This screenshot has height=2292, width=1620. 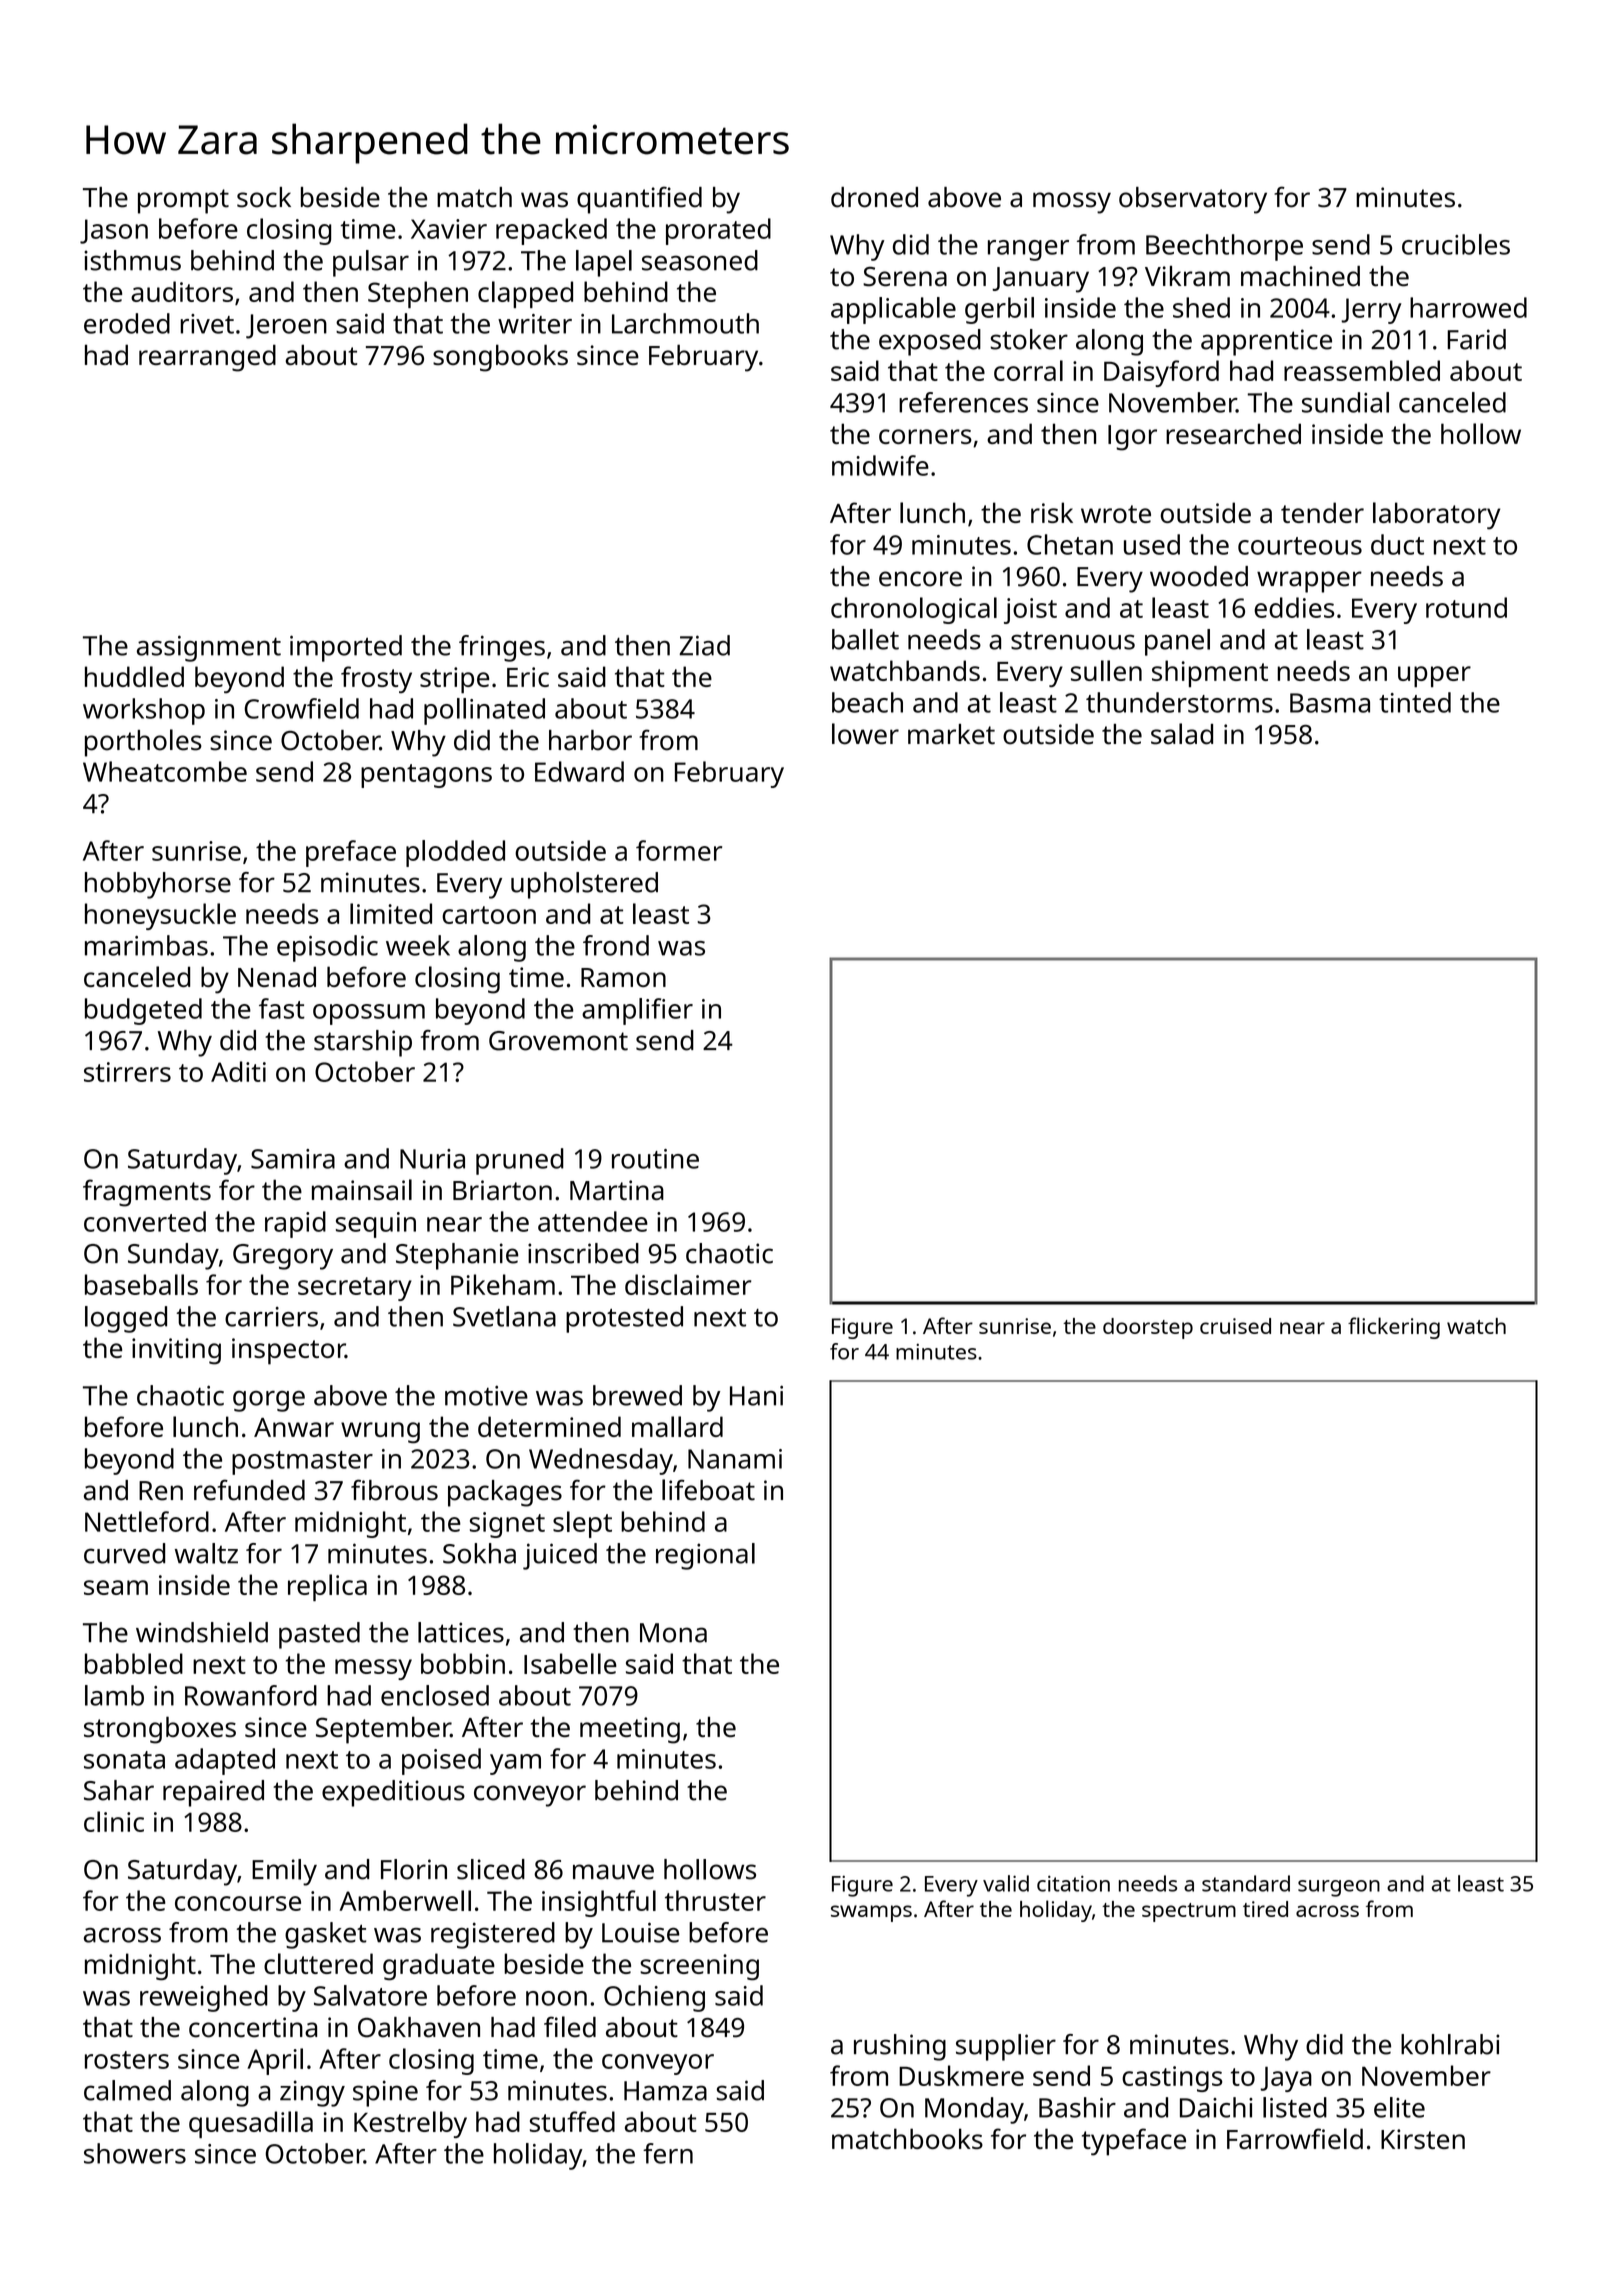 What do you see at coordinates (253, 2027) in the screenshot?
I see `concertina` at bounding box center [253, 2027].
